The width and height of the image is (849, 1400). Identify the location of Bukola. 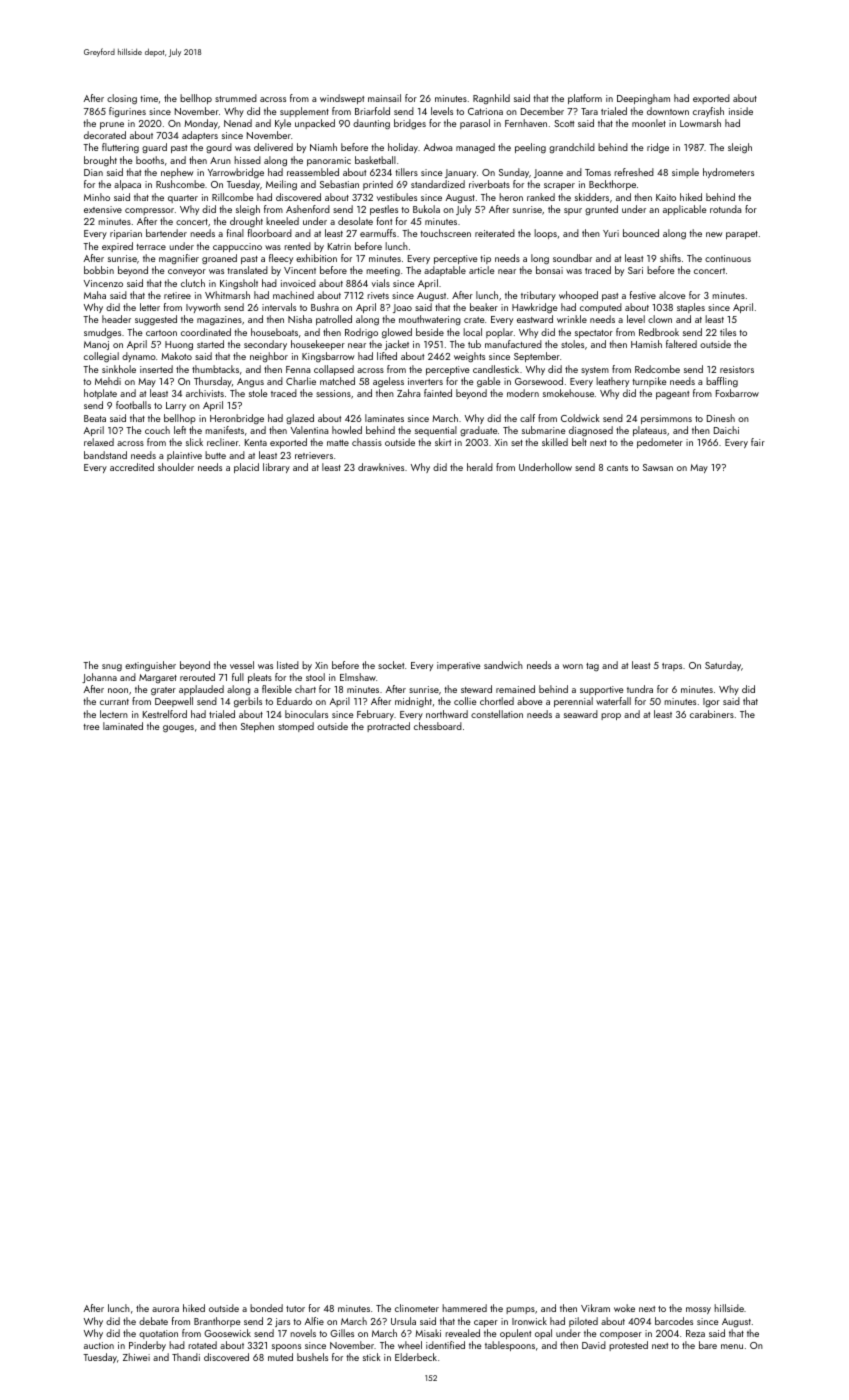
(426, 209).
